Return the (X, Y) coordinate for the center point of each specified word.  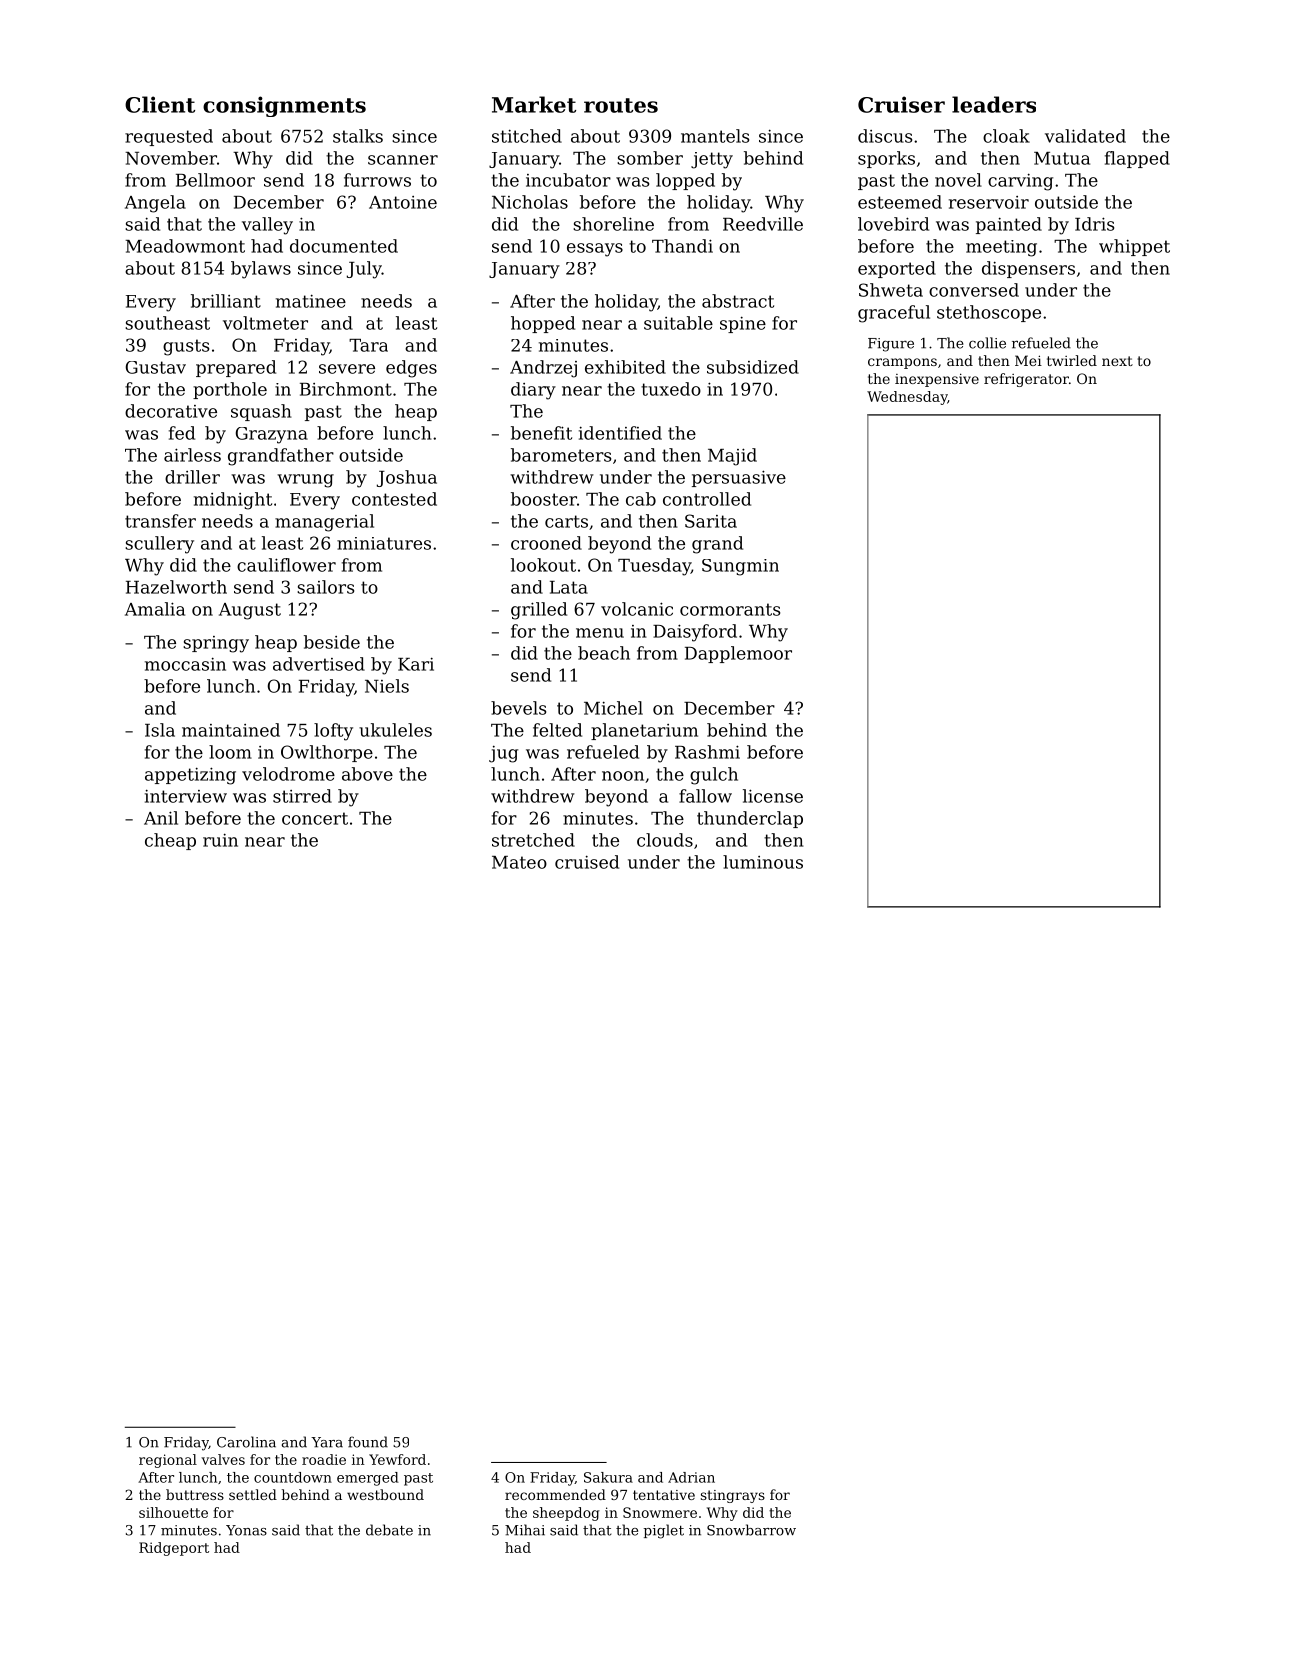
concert (315, 818)
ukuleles (395, 730)
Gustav (156, 367)
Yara (327, 1442)
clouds (665, 840)
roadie (324, 1459)
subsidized (753, 367)
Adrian (691, 1477)
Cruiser (901, 104)
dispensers (1028, 269)
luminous (763, 862)
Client (160, 104)
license (773, 796)
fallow (705, 796)
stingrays (733, 1496)
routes (621, 105)
